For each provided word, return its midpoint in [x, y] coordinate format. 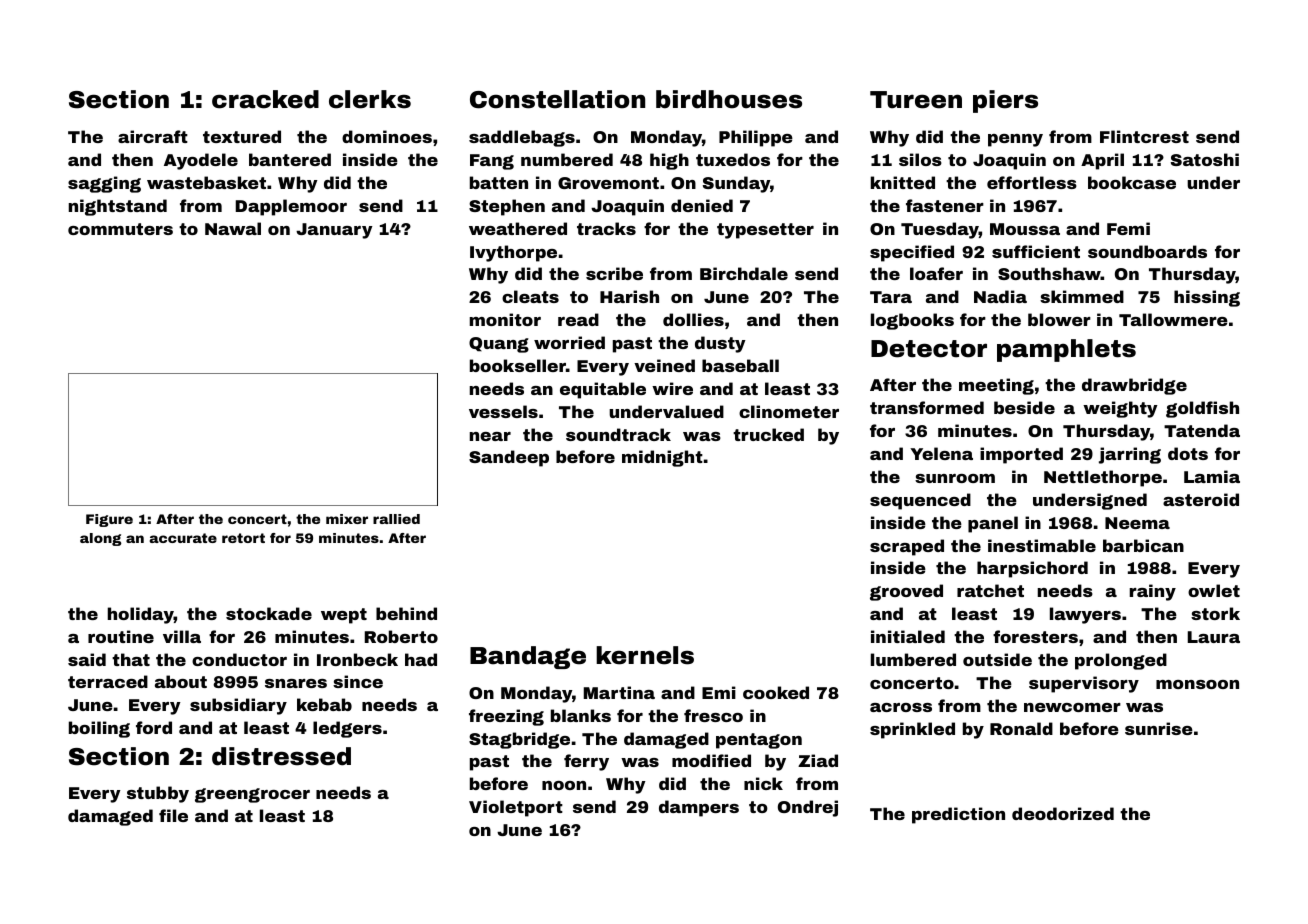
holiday [141, 615]
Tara [891, 297]
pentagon [759, 741]
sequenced [920, 501]
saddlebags [522, 138]
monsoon [1197, 684]
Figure [109, 520]
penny [1015, 140]
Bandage [528, 657]
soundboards [1147, 251]
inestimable [1042, 545]
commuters [120, 229]
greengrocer [252, 795]
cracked [265, 99]
